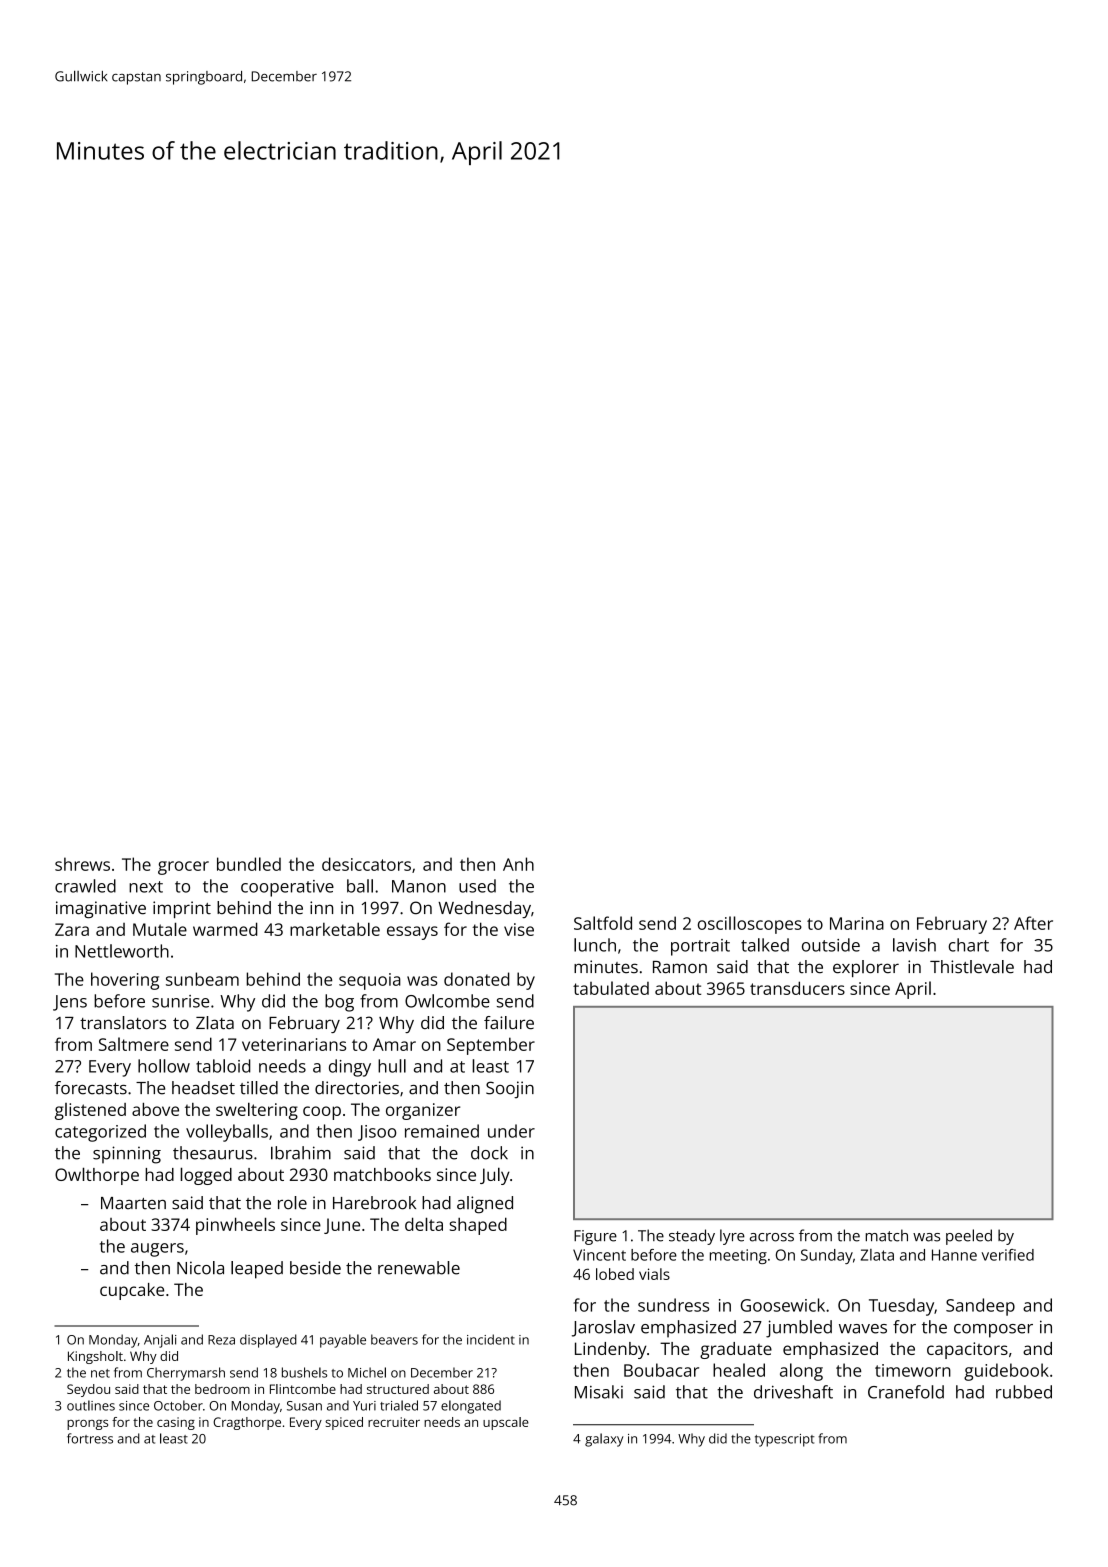 The width and height of the screenshot is (1108, 1567). I want to click on Soojin, so click(510, 1090).
